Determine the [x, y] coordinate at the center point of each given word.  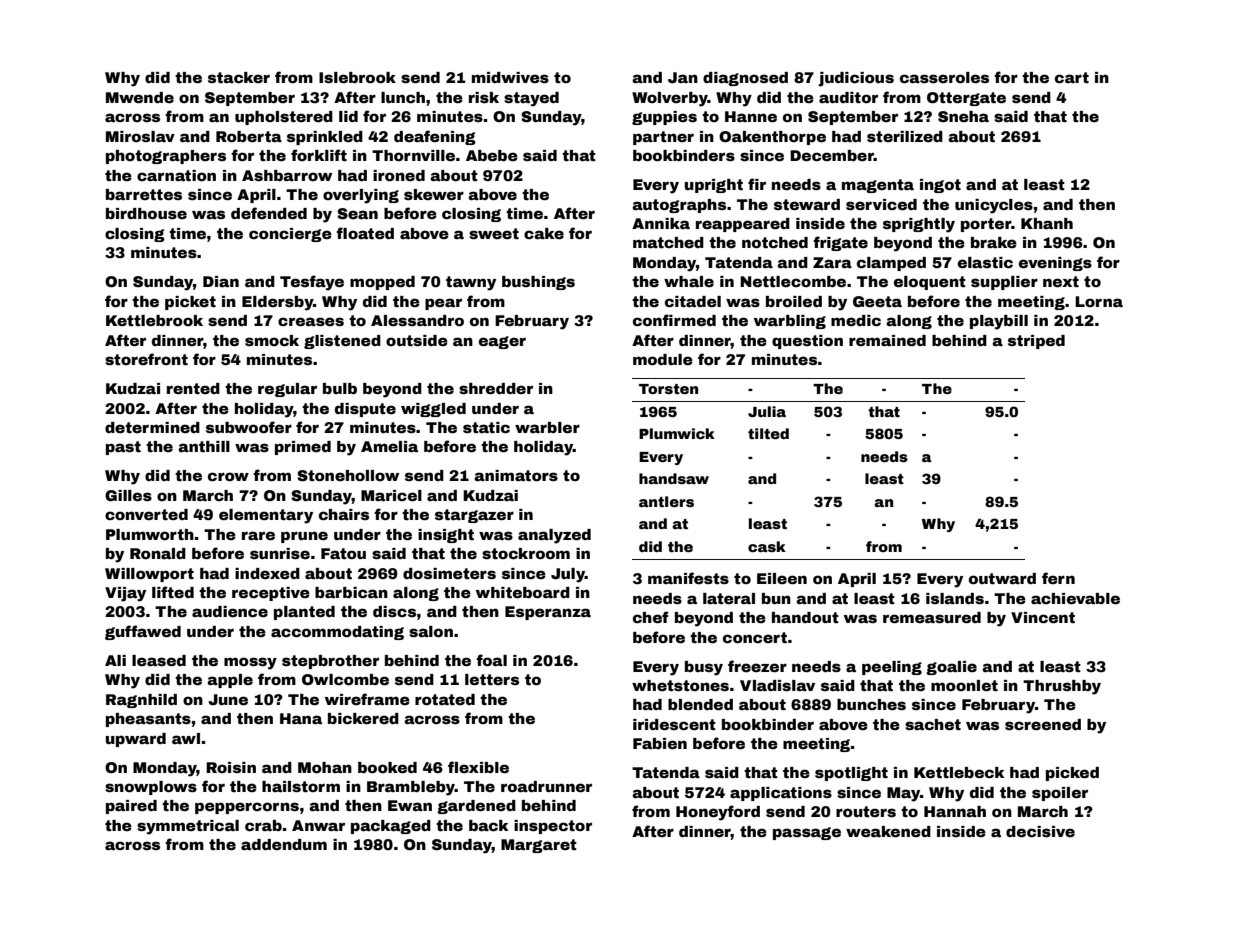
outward [1002, 578]
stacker [239, 77]
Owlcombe [345, 679]
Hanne [751, 116]
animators [516, 475]
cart [1072, 77]
